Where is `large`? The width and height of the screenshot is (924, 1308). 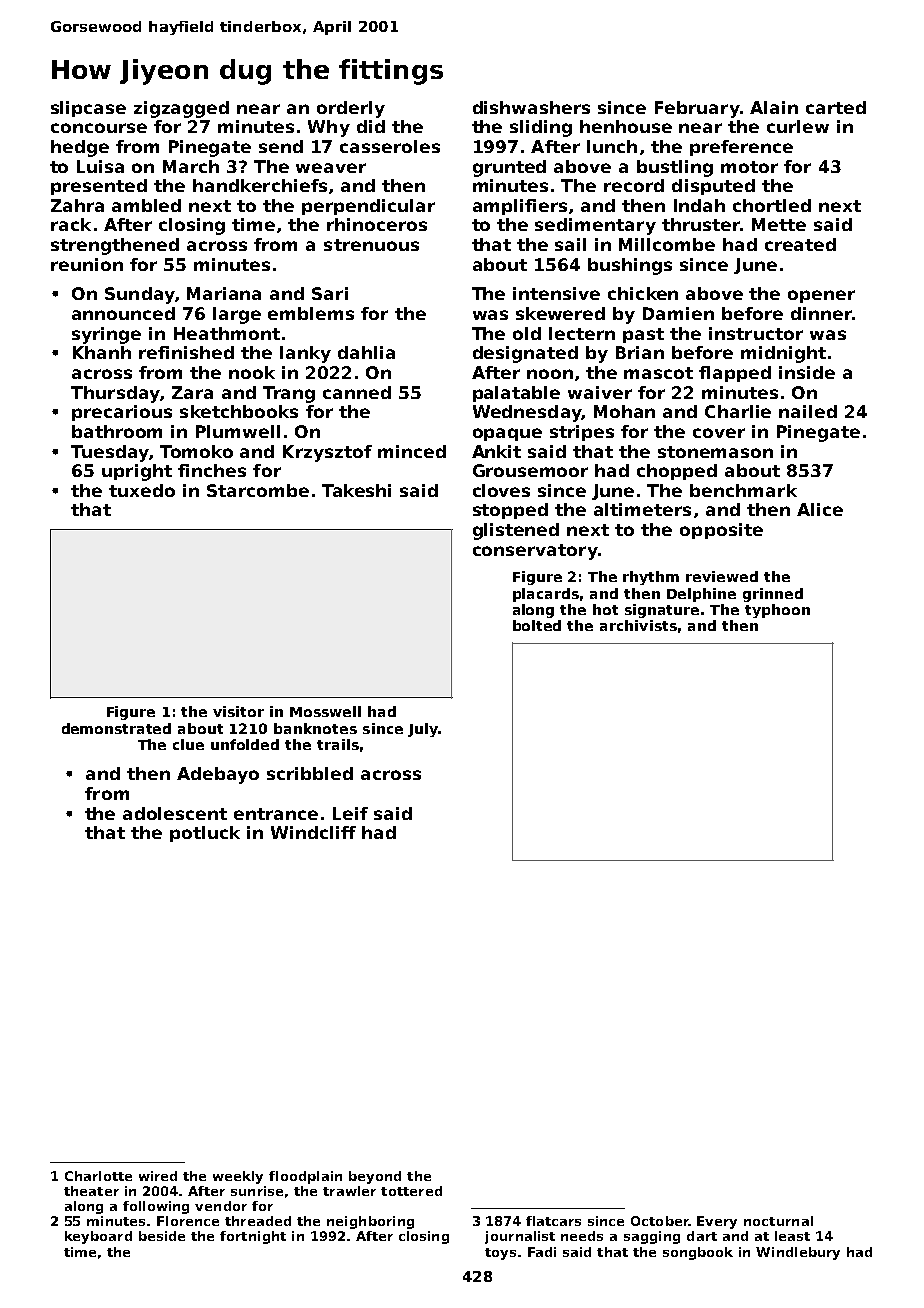
large is located at coordinates (237, 315).
